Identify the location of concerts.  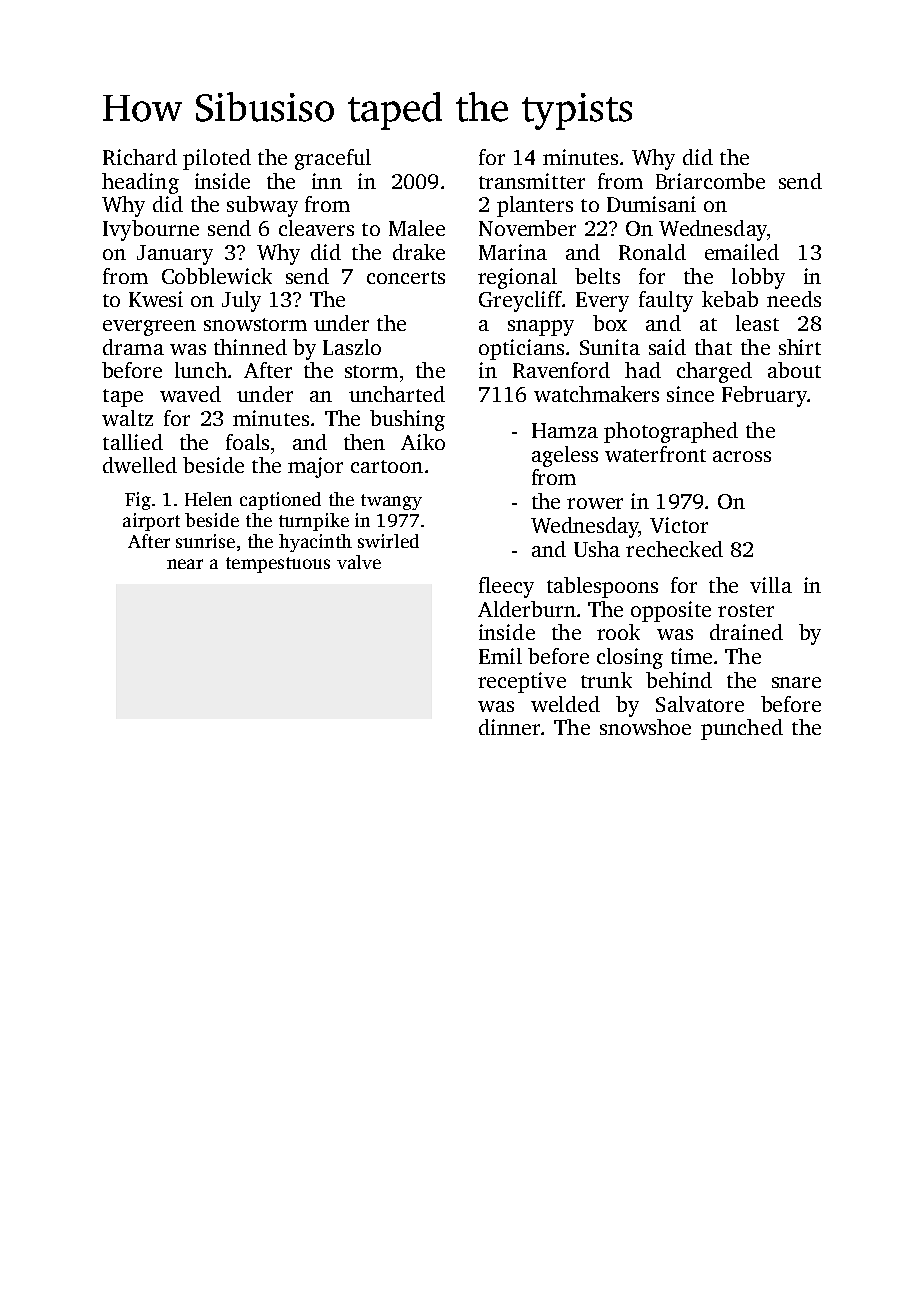
(406, 277).
